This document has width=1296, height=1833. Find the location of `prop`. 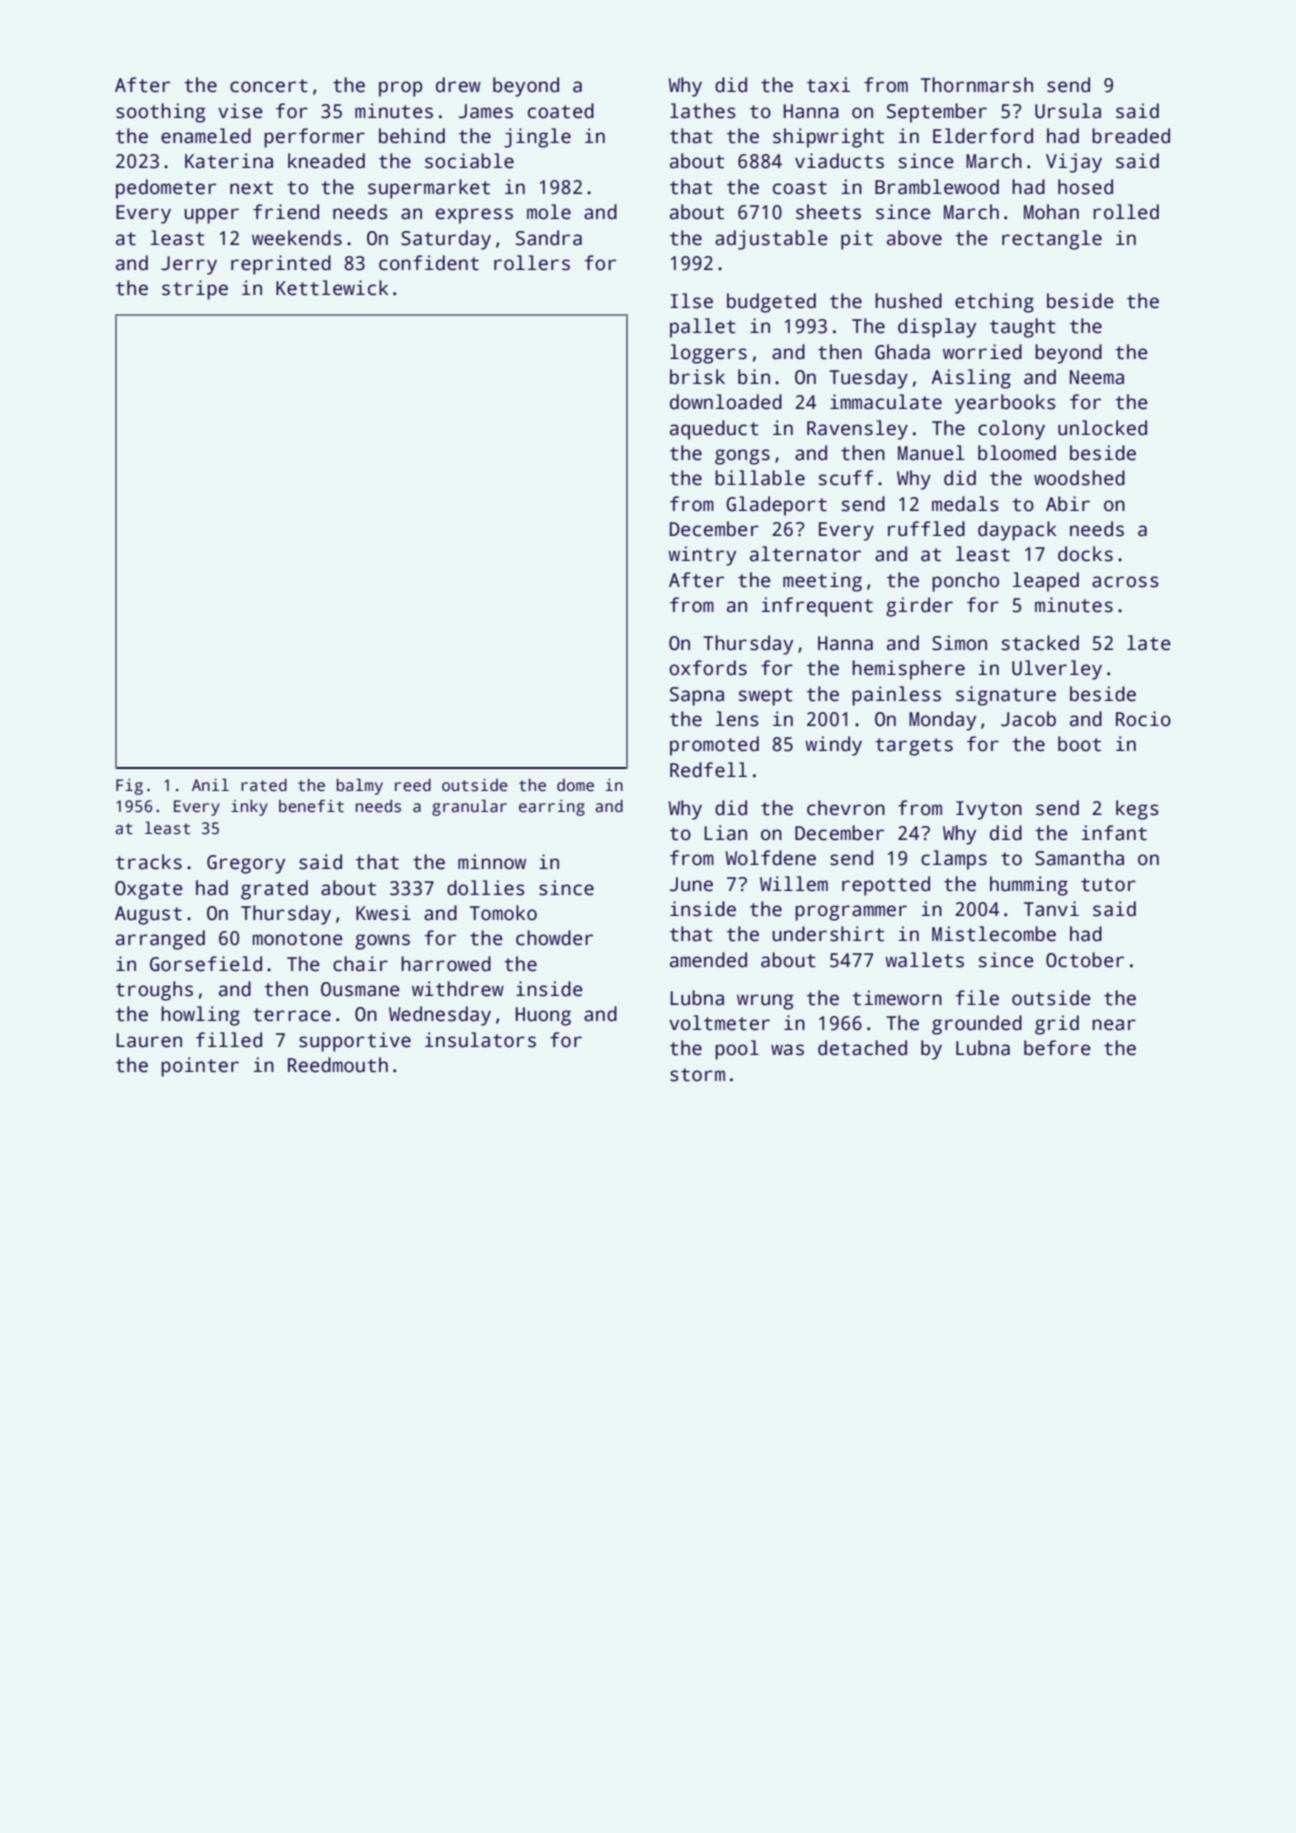

prop is located at coordinates (400, 89).
